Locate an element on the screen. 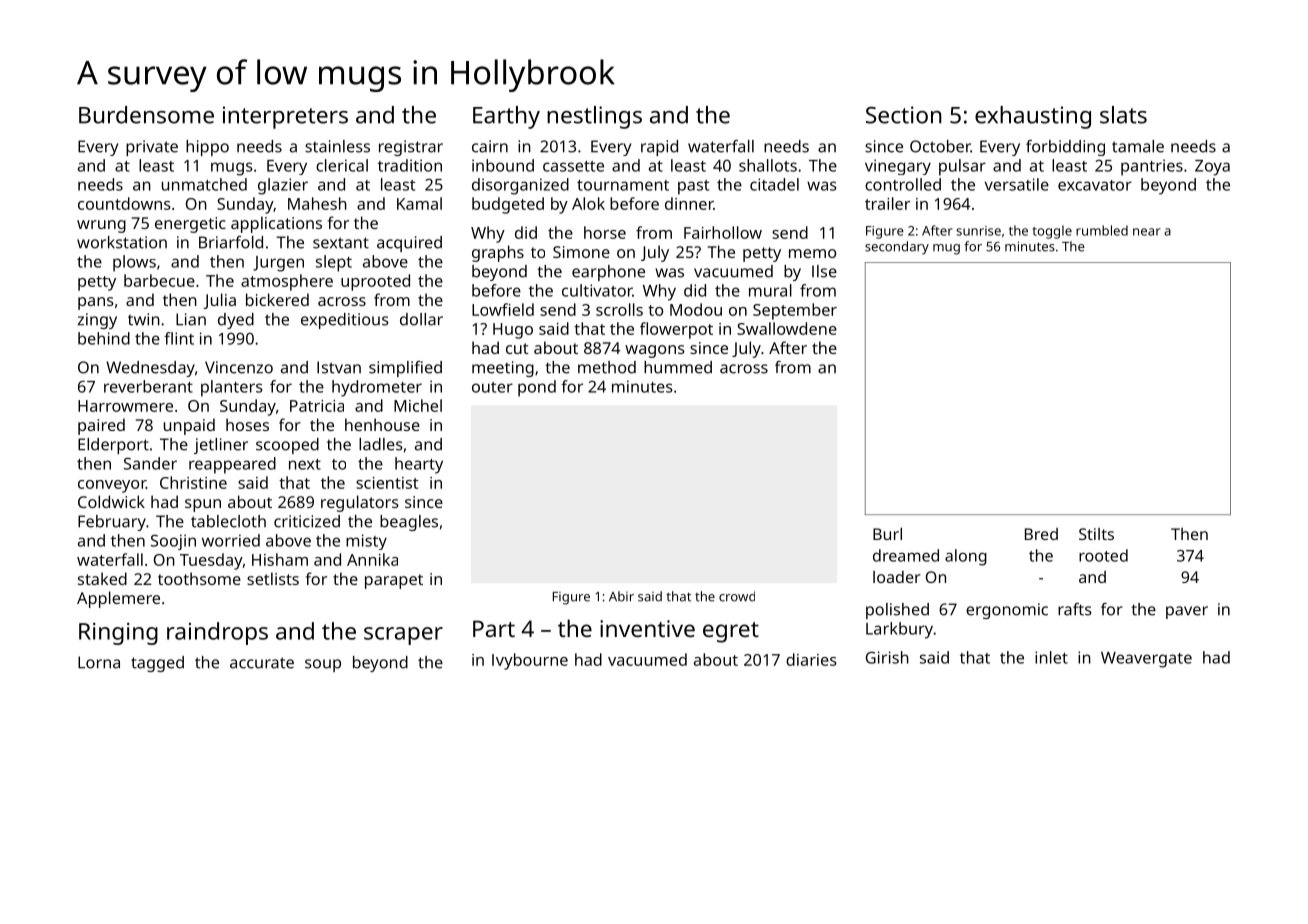 Image resolution: width=1308 pixels, height=924 pixels. Swallowdene is located at coordinates (787, 328).
